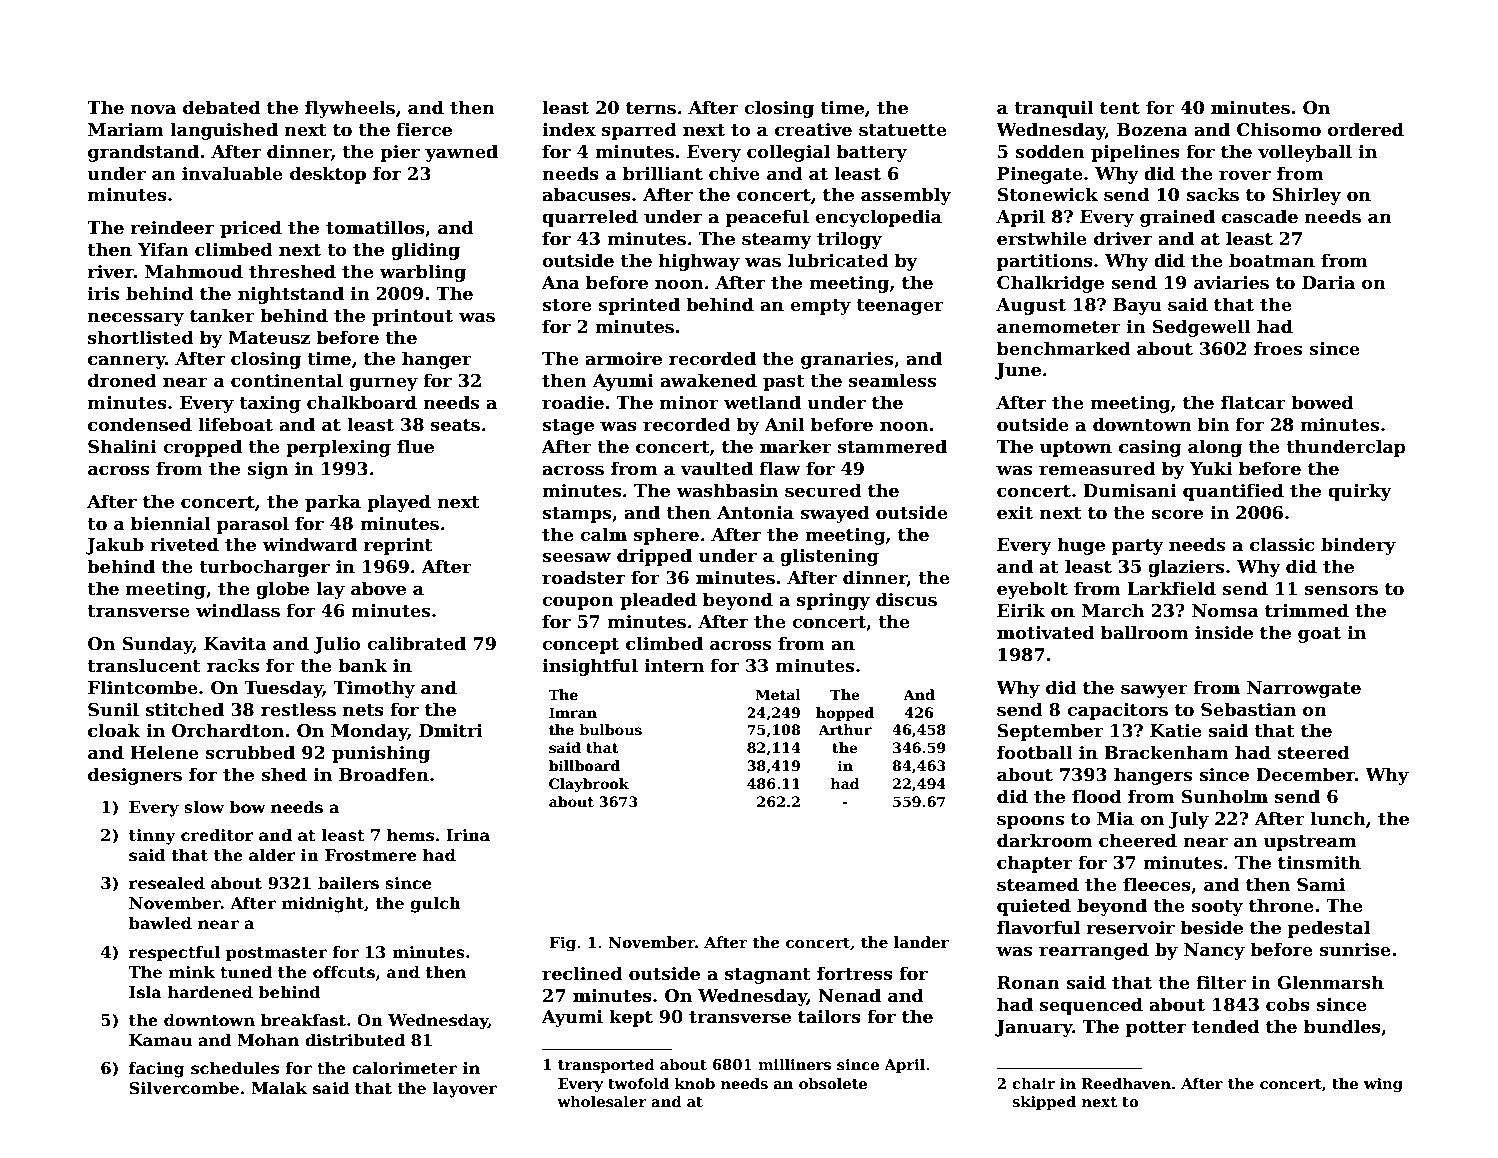 The height and width of the screenshot is (1158, 1498). I want to click on grandstand, so click(143, 153).
